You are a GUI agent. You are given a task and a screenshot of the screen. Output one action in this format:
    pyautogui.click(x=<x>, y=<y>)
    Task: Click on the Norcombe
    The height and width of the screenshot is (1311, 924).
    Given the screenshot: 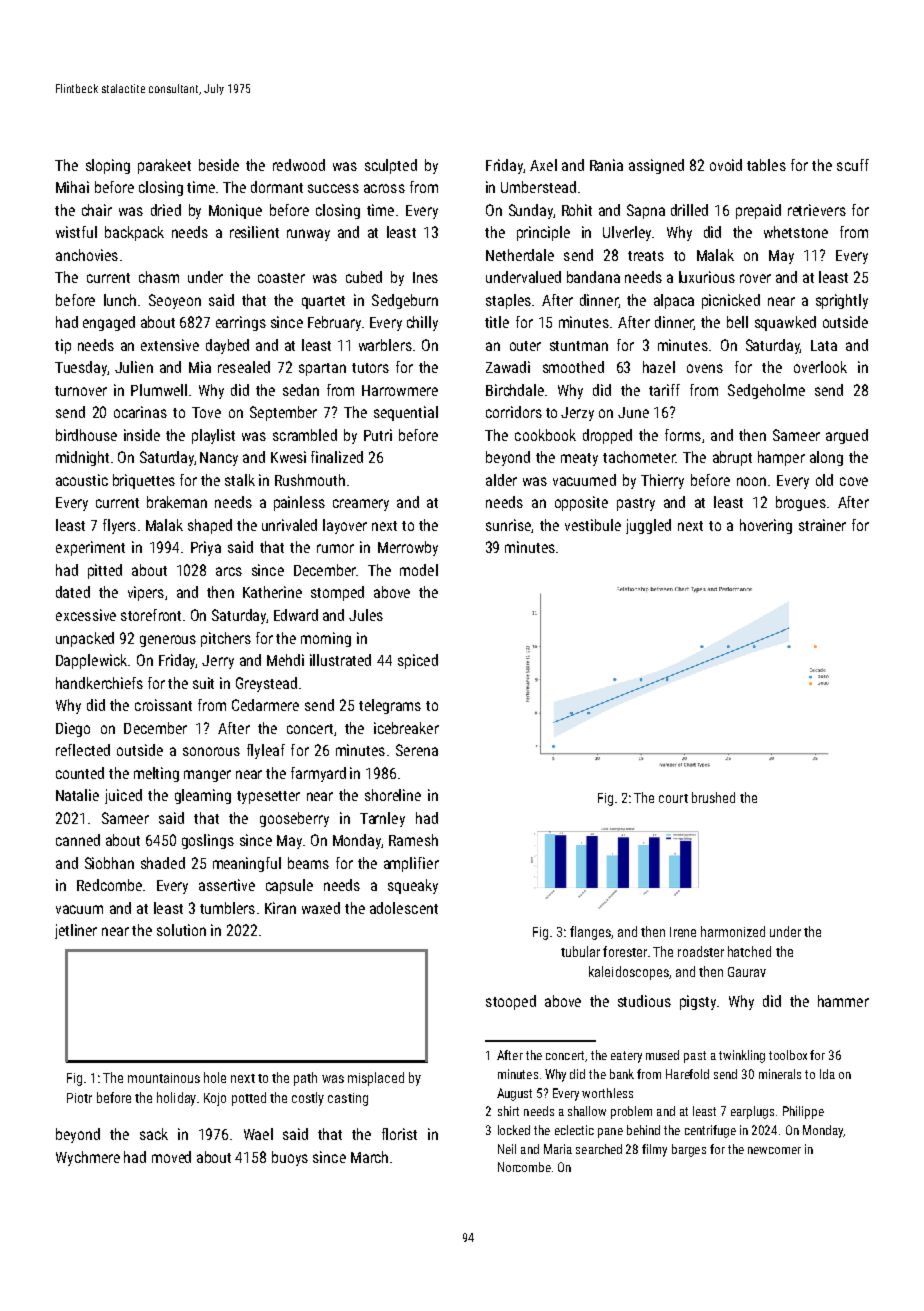 What is the action you would take?
    pyautogui.click(x=524, y=1167)
